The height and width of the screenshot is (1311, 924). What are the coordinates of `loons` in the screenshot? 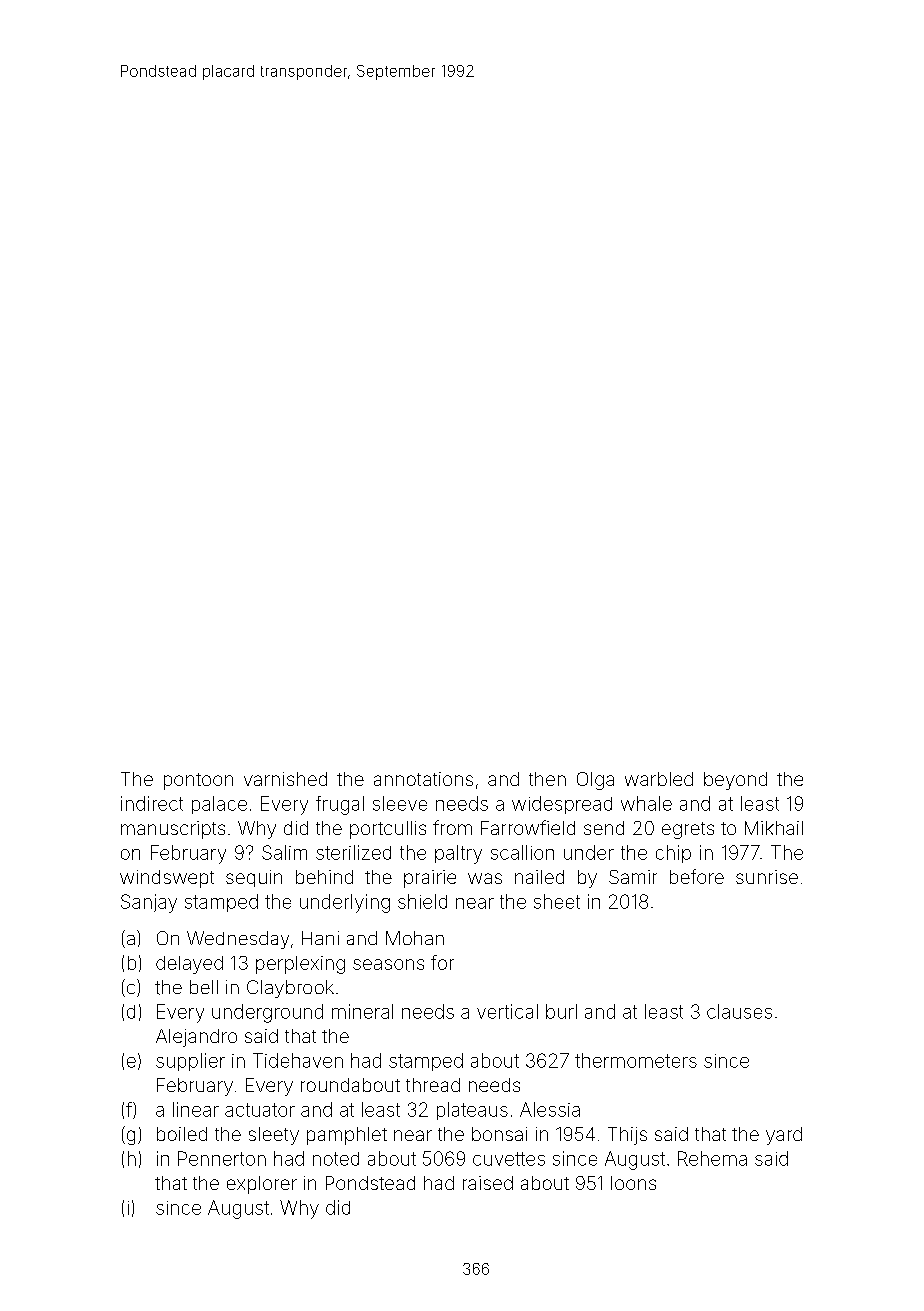 It's located at (633, 1183).
